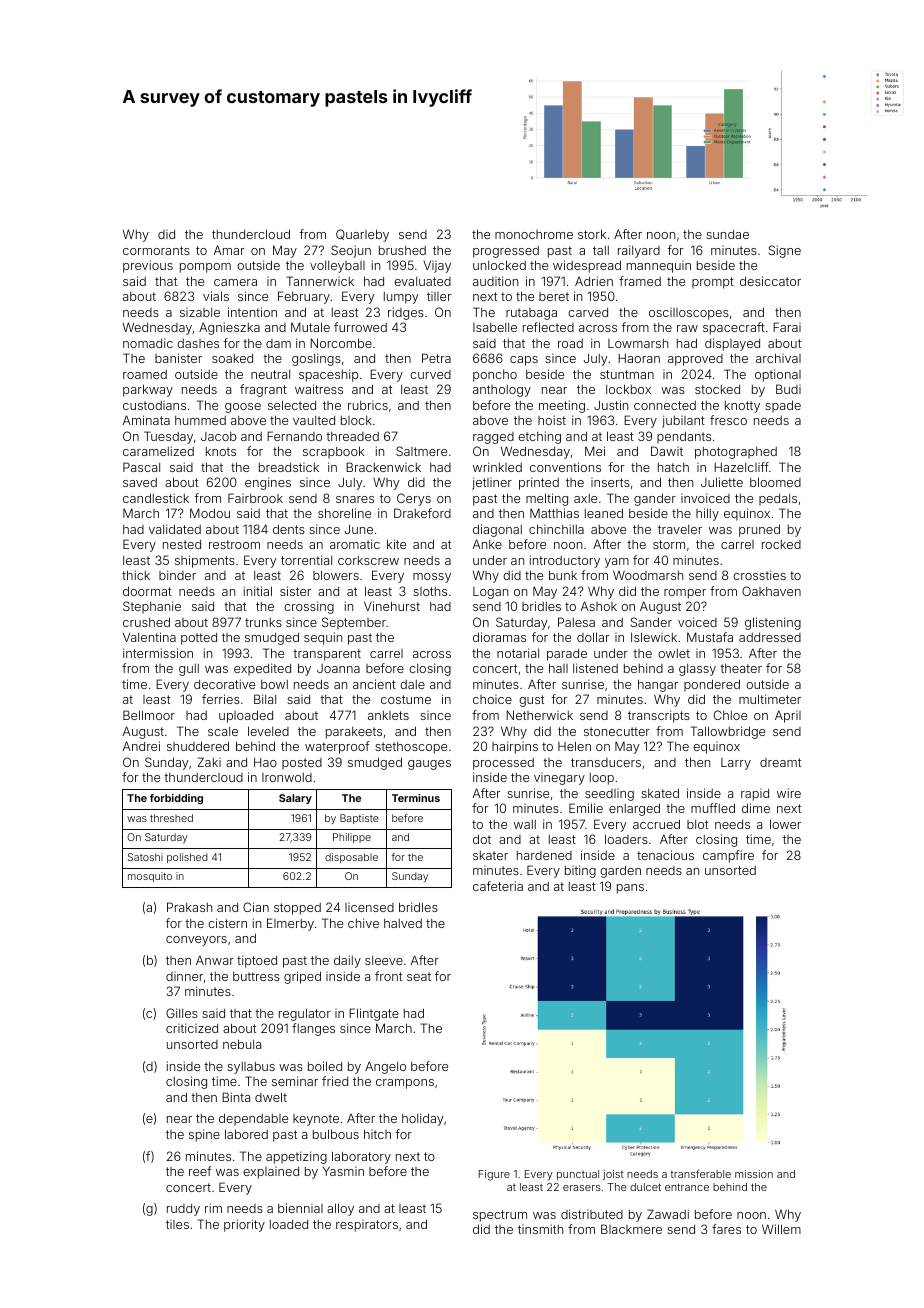 The width and height of the document is (924, 1308). What do you see at coordinates (669, 544) in the document?
I see `storm` at bounding box center [669, 544].
